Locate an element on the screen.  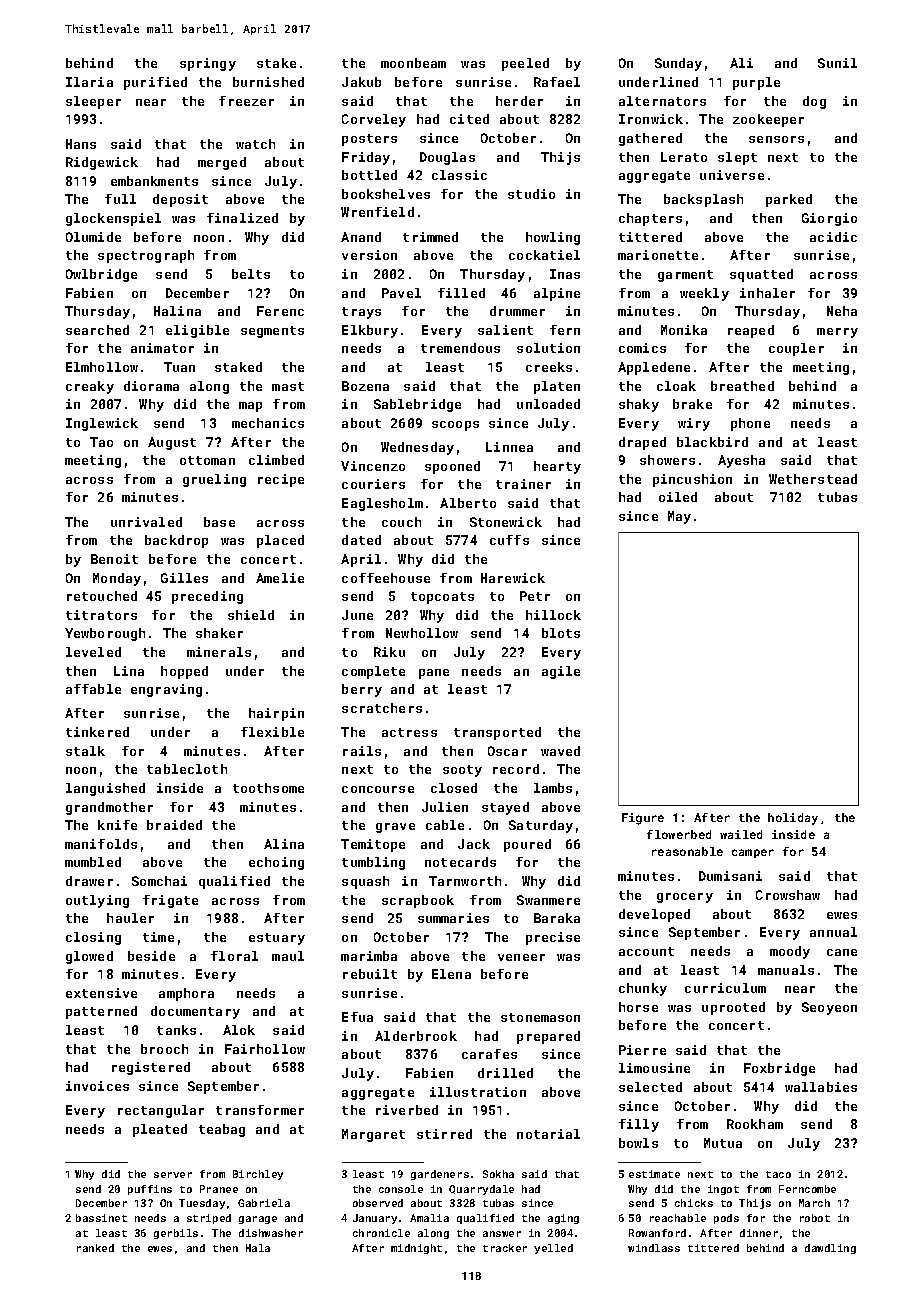
agile is located at coordinates (561, 672).
